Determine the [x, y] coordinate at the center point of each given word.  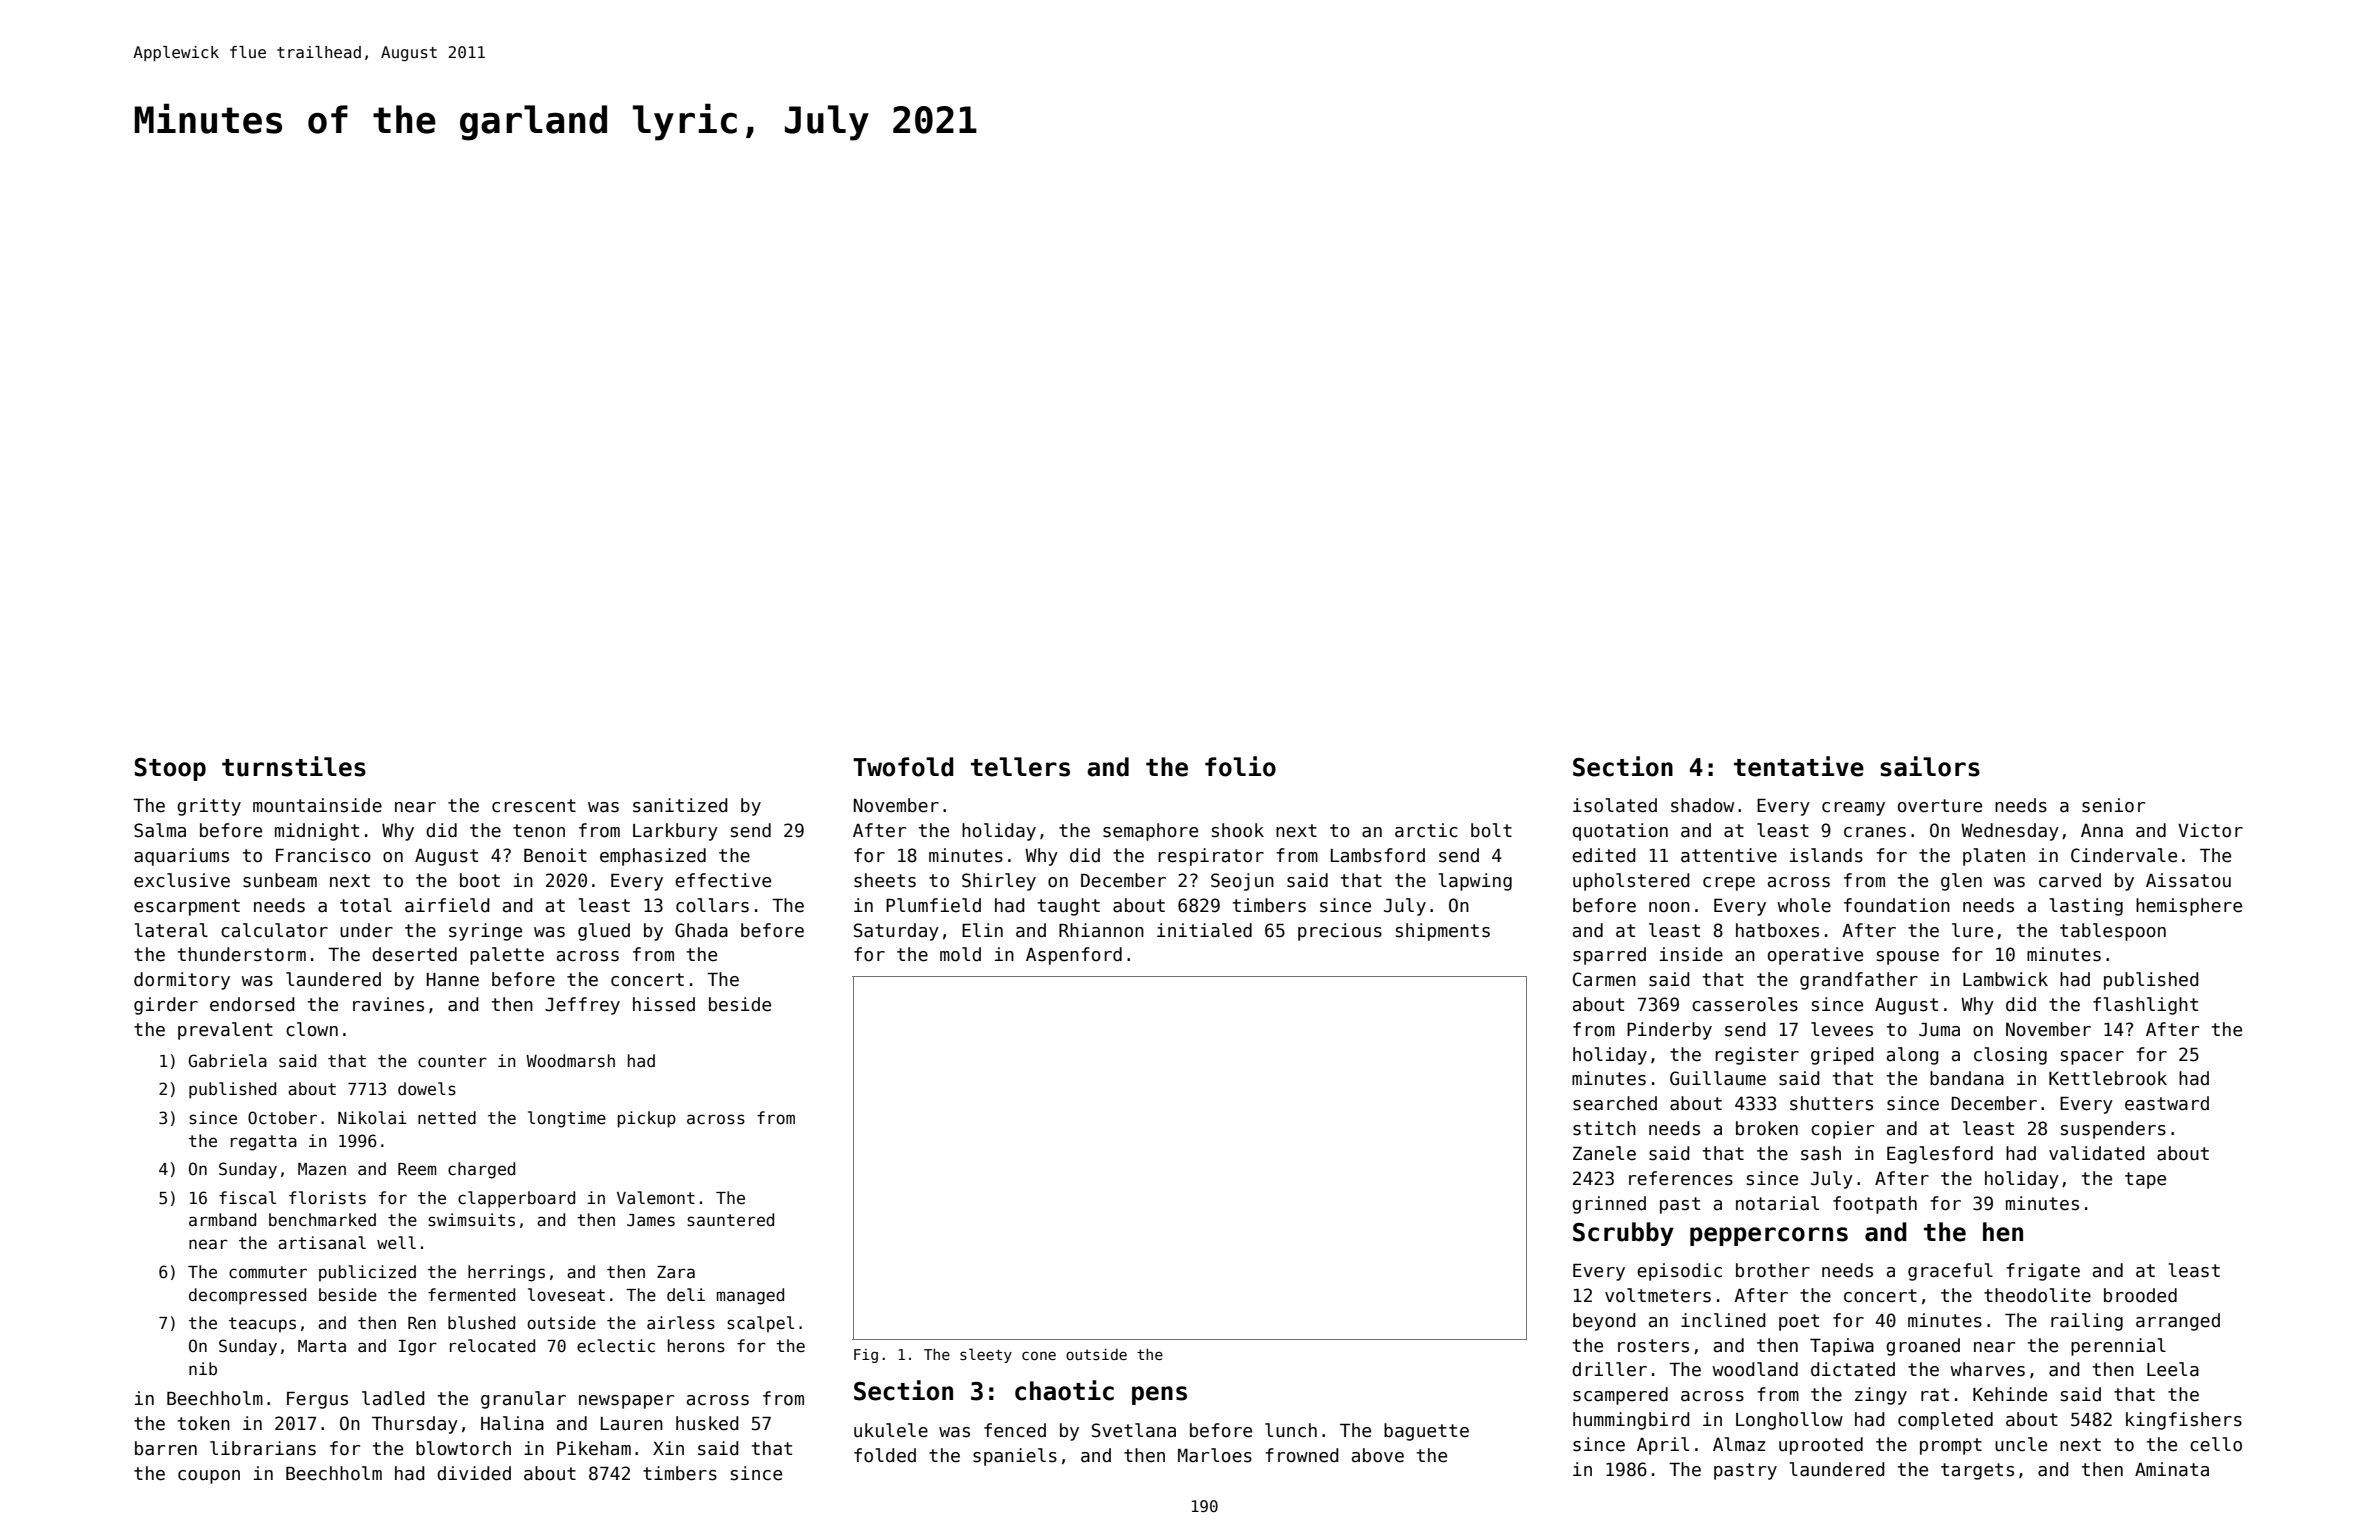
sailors [1930, 766]
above [1378, 1455]
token [204, 1423]
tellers [1020, 767]
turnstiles [294, 766]
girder [166, 1006]
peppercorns [1769, 1236]
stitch [1604, 1128]
